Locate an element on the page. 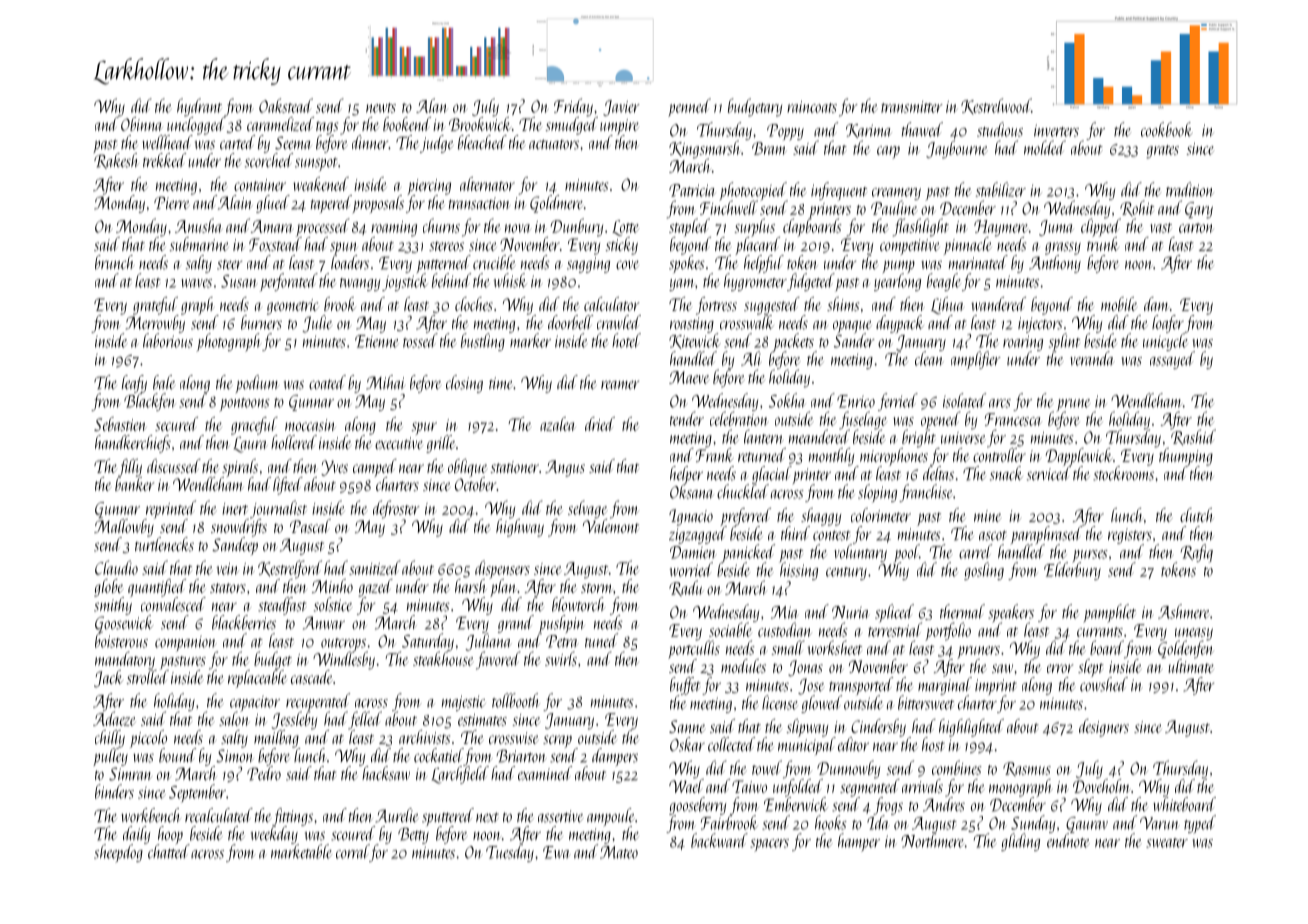  Poppy is located at coordinates (785, 132).
